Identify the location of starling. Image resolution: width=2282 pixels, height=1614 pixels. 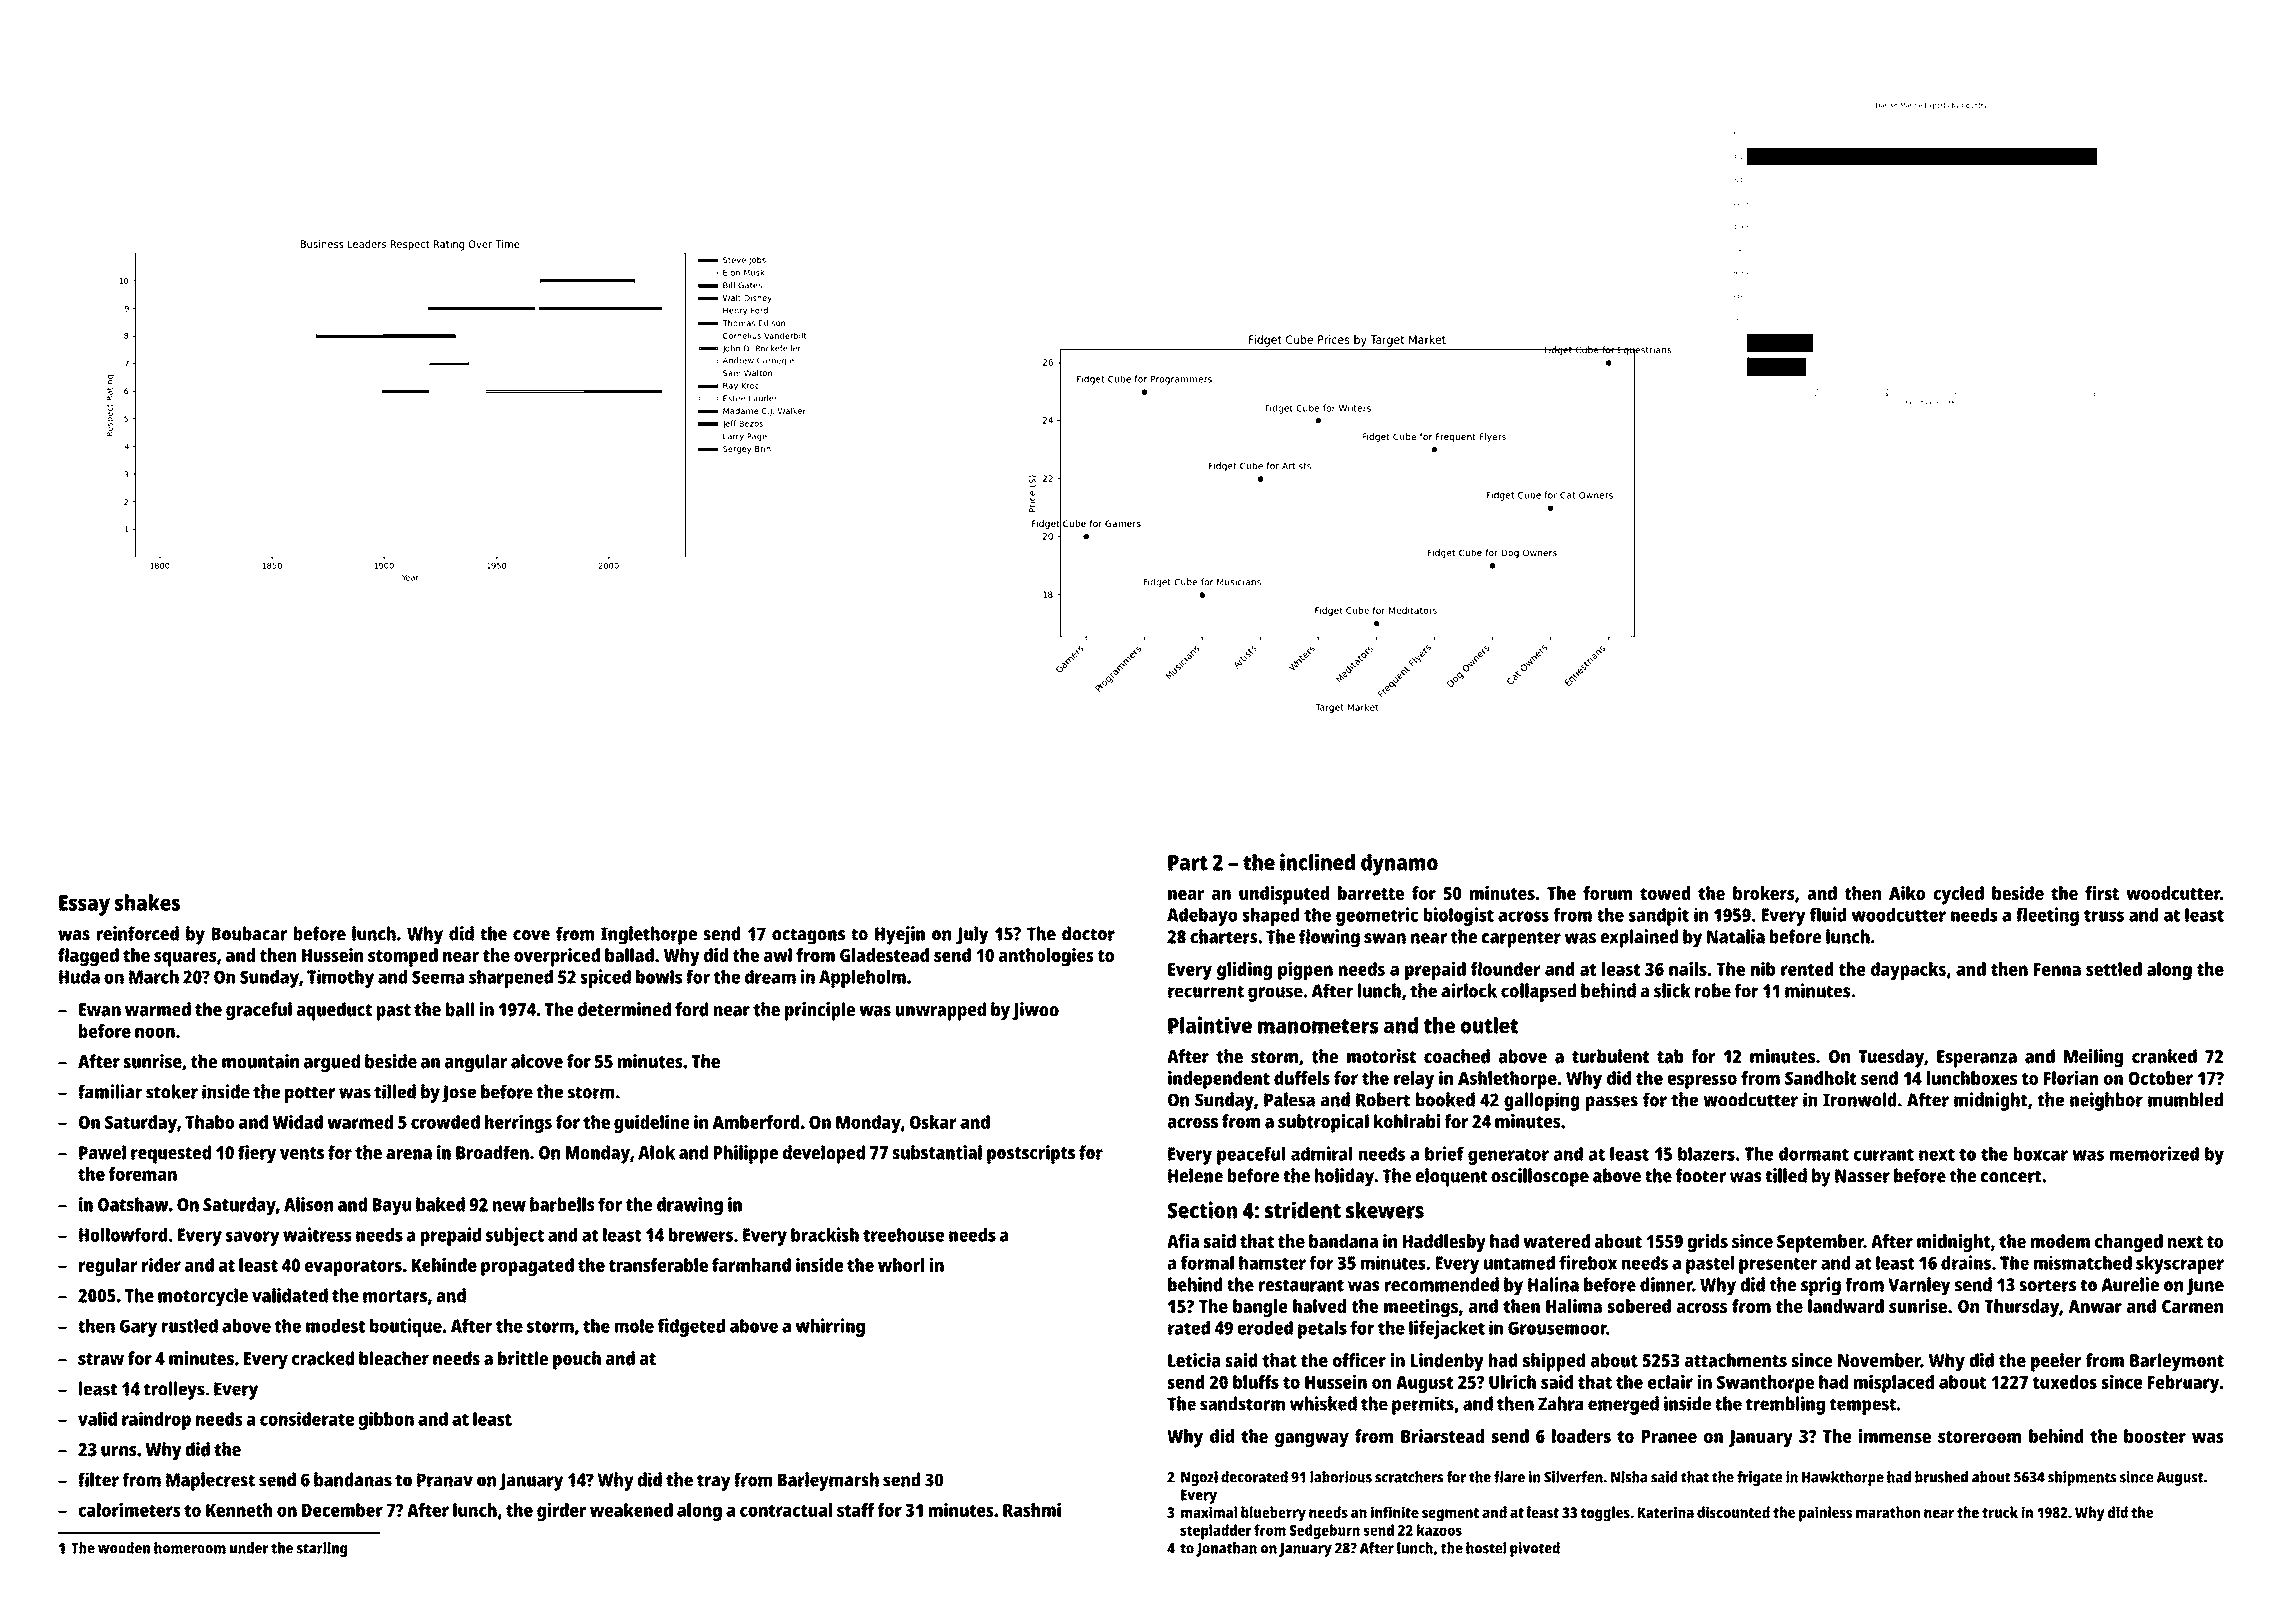
(322, 1549).
